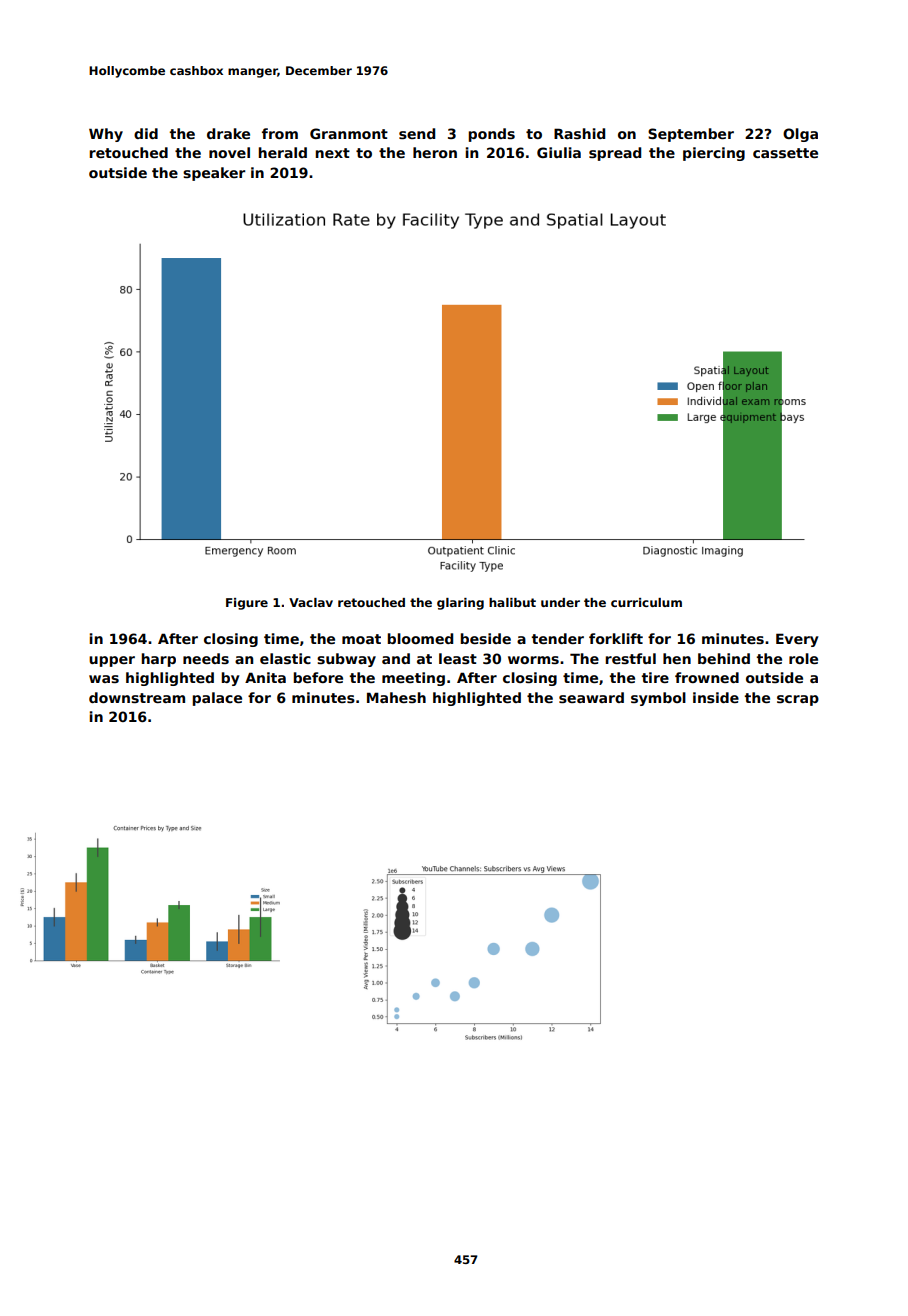  Describe the element at coordinates (800, 135) in the image. I see `Olga` at that location.
